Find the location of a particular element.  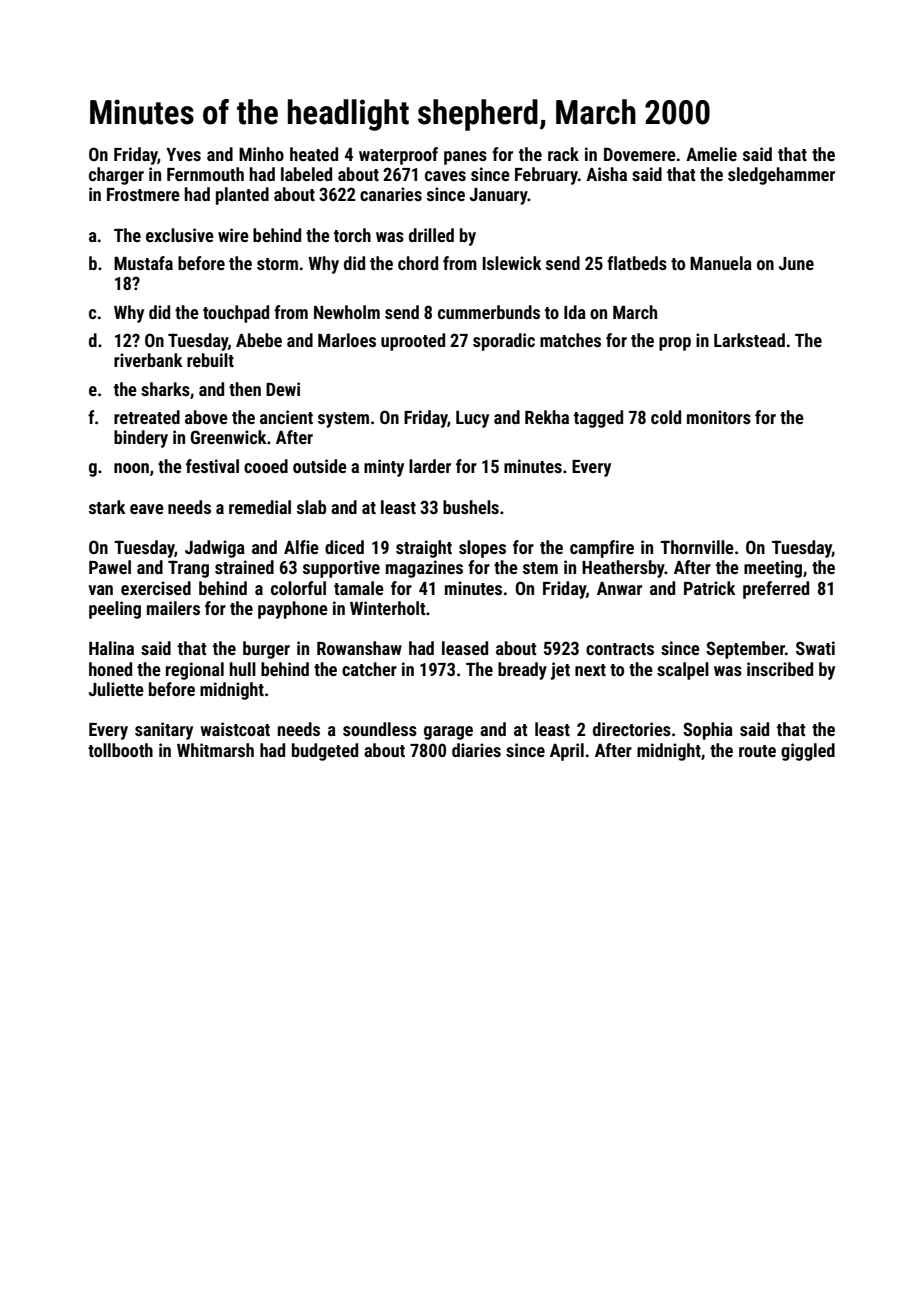

storm is located at coordinates (277, 264).
